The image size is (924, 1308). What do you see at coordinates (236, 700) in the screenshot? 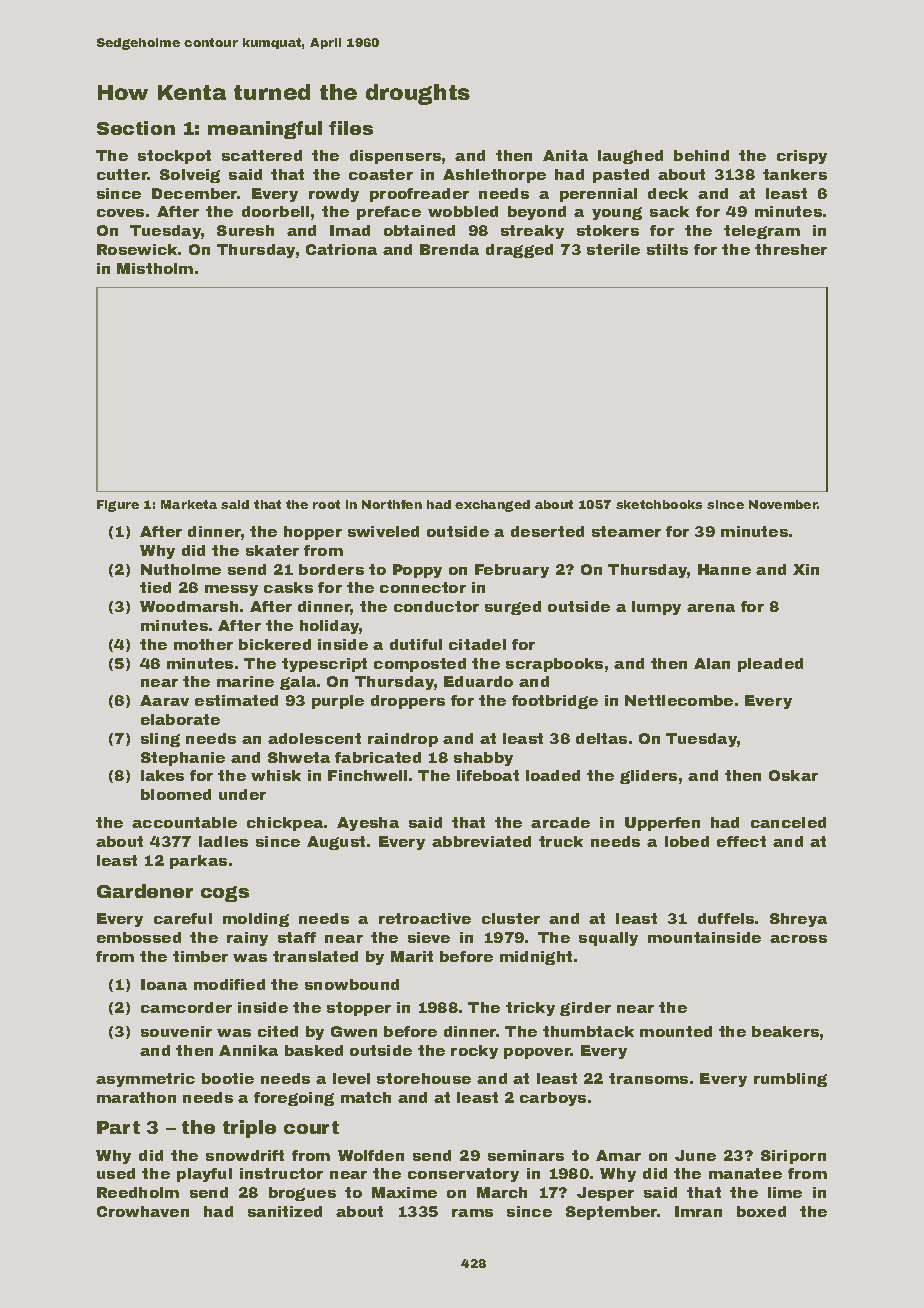
I see `estimated` at bounding box center [236, 700].
